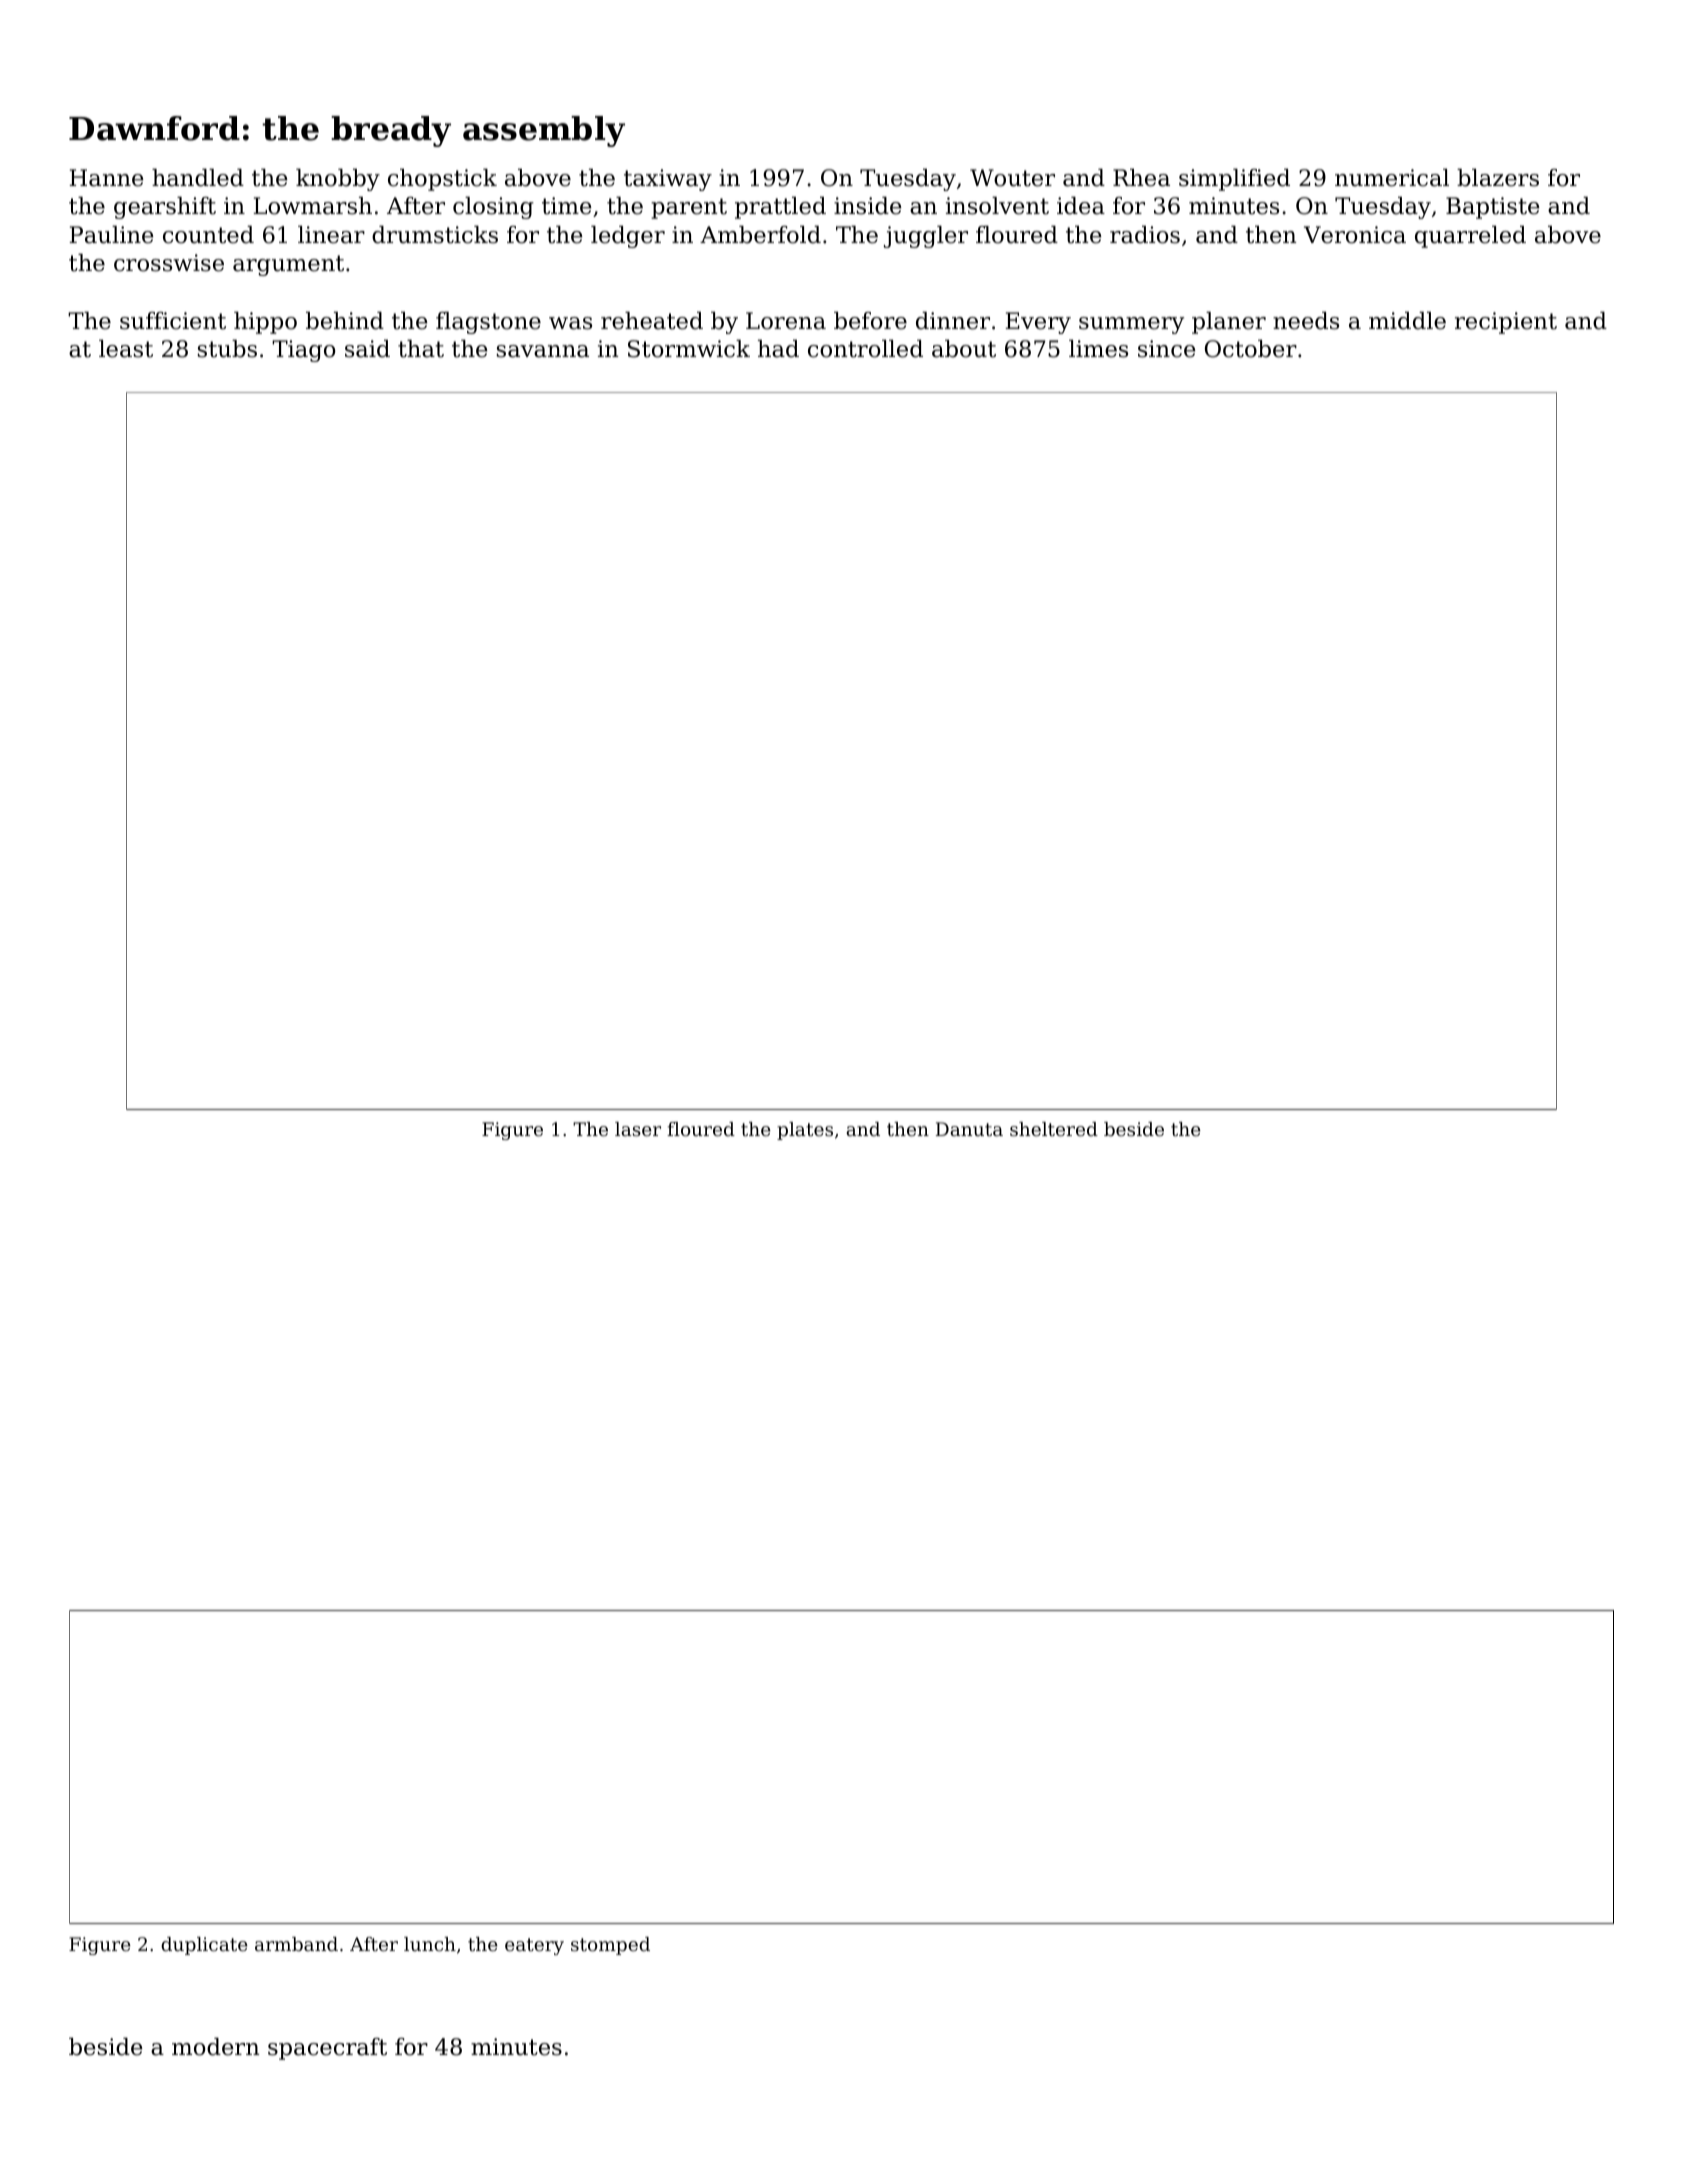 Image resolution: width=1683 pixels, height=2178 pixels. What do you see at coordinates (1498, 178) in the screenshot?
I see `blazers` at bounding box center [1498, 178].
